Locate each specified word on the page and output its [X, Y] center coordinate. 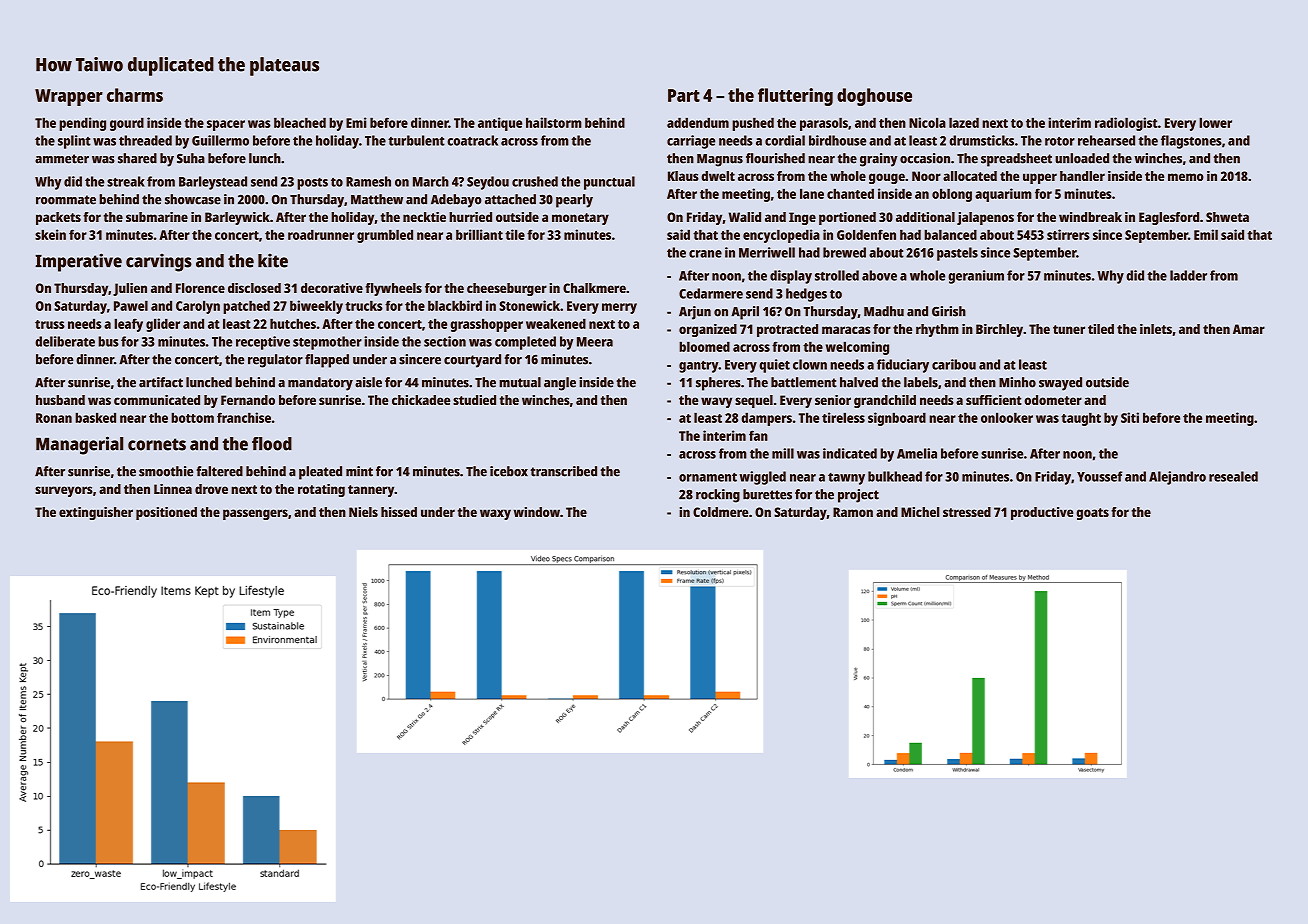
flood [272, 444]
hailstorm [554, 122]
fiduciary [903, 366]
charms [135, 95]
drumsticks [981, 140]
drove [211, 489]
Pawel [131, 305]
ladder [1188, 275]
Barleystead [213, 183]
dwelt [718, 176]
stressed [967, 512]
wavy [716, 402]
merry [619, 308]
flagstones [1191, 142]
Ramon [853, 512]
